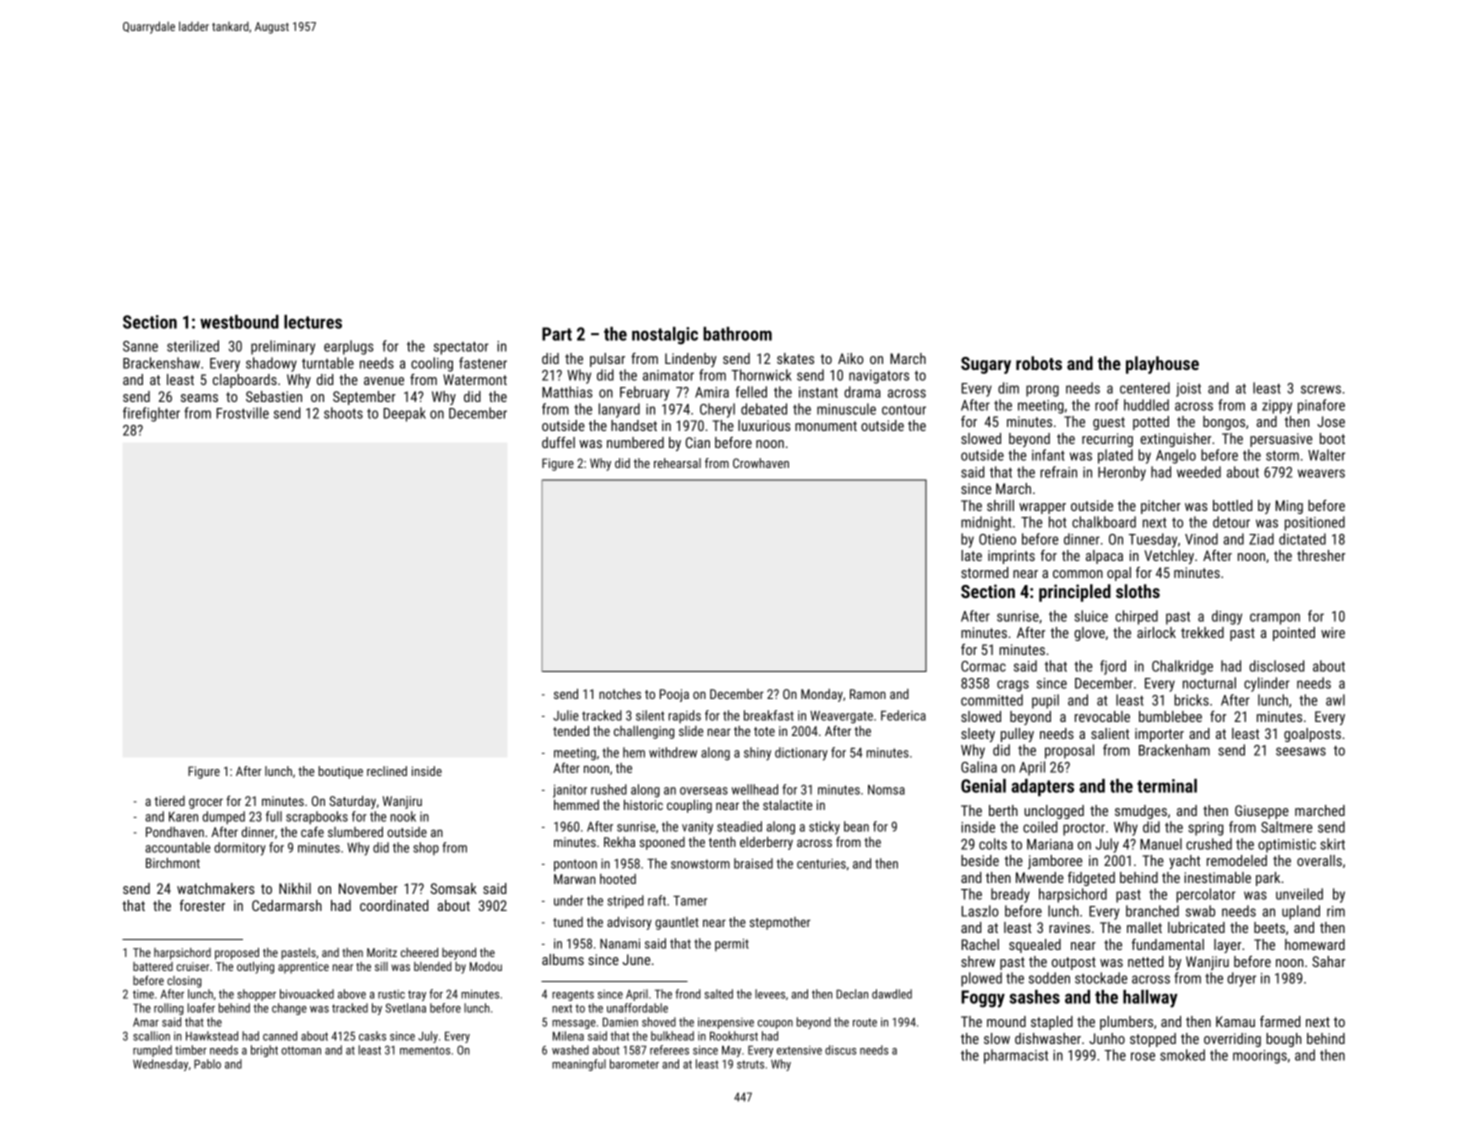 The height and width of the screenshot is (1135, 1468). Describe the element at coordinates (169, 801) in the screenshot. I see `tiered` at that location.
